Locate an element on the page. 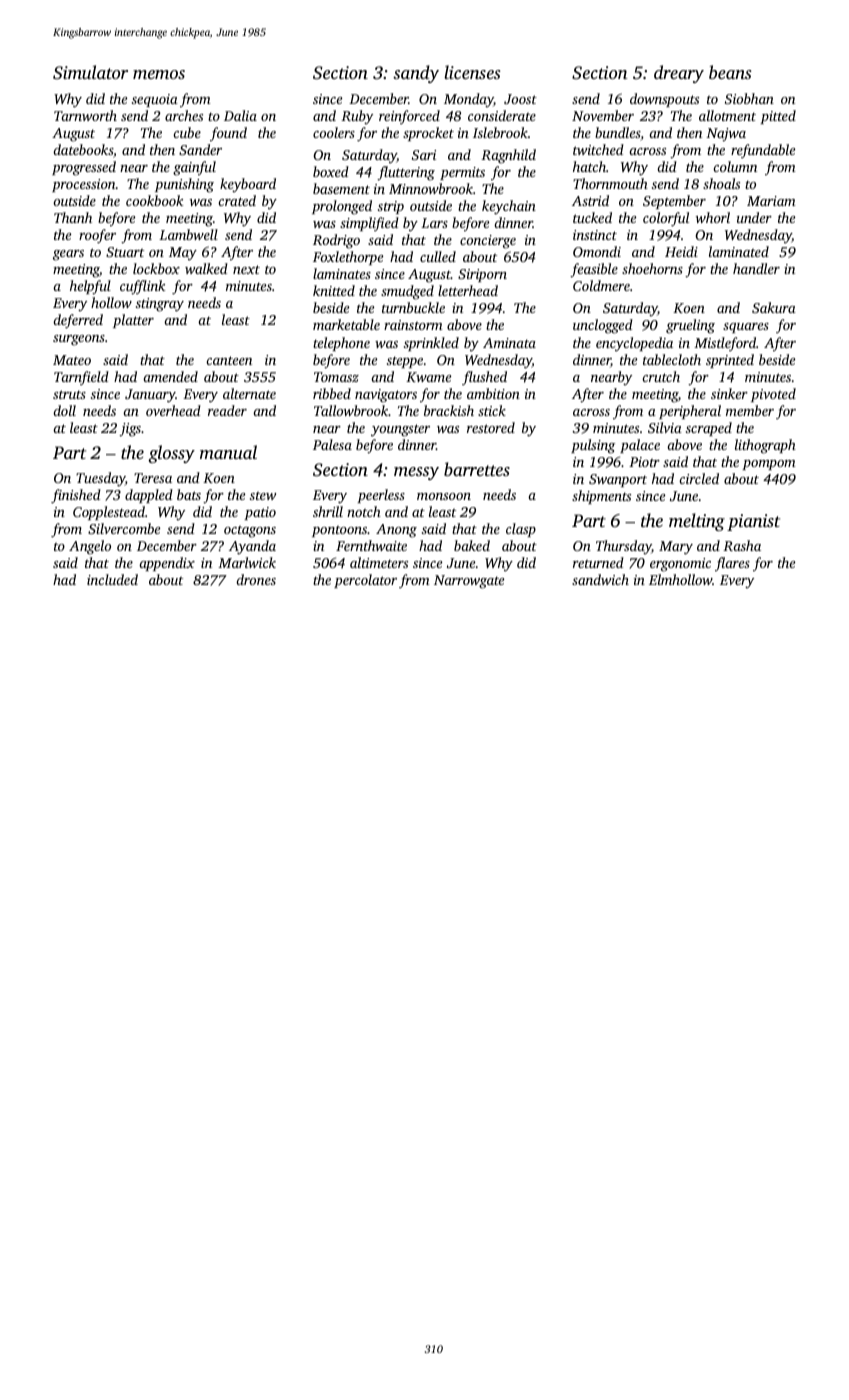  Lambwell is located at coordinates (188, 234).
